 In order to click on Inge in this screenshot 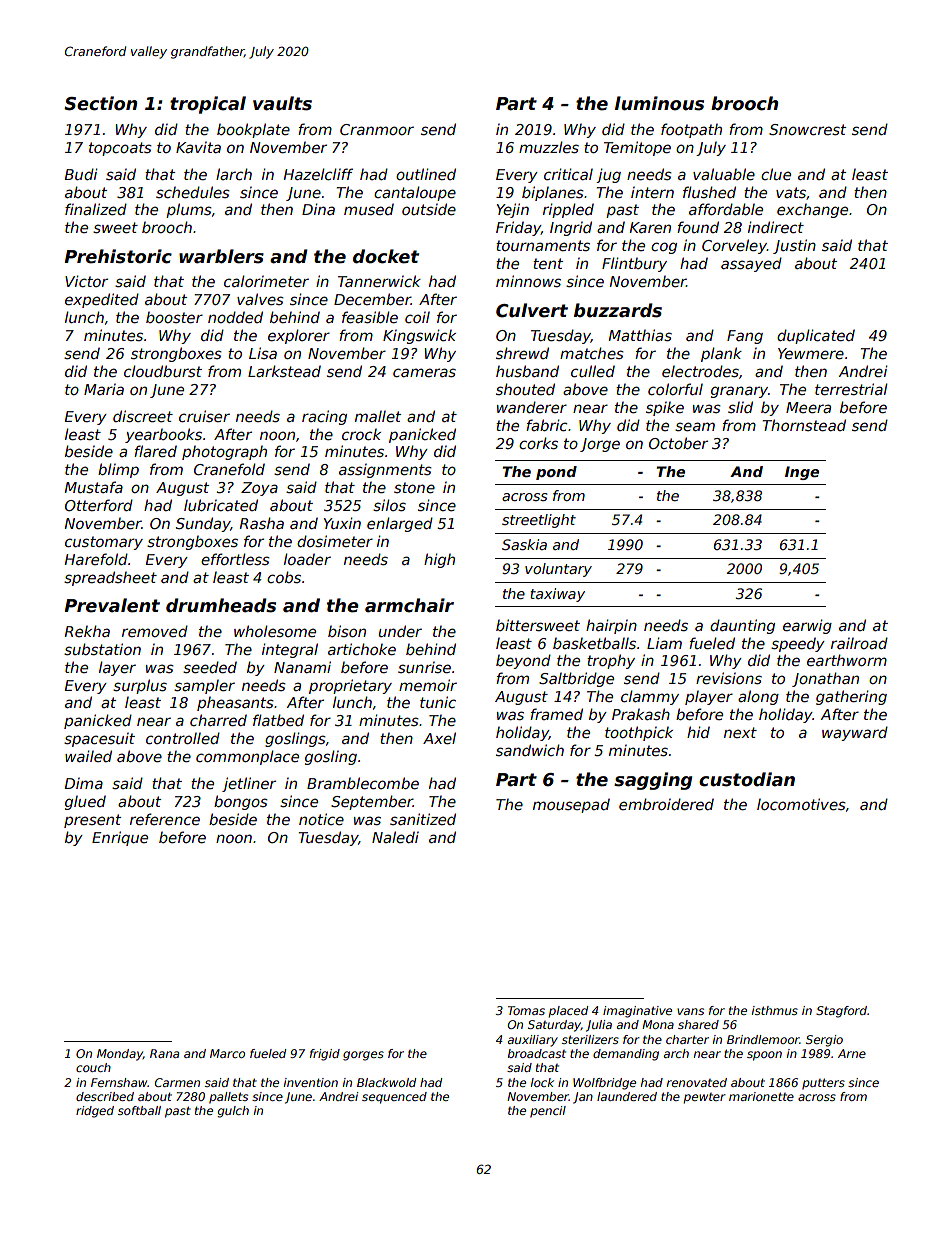, I will do `click(802, 473)`.
